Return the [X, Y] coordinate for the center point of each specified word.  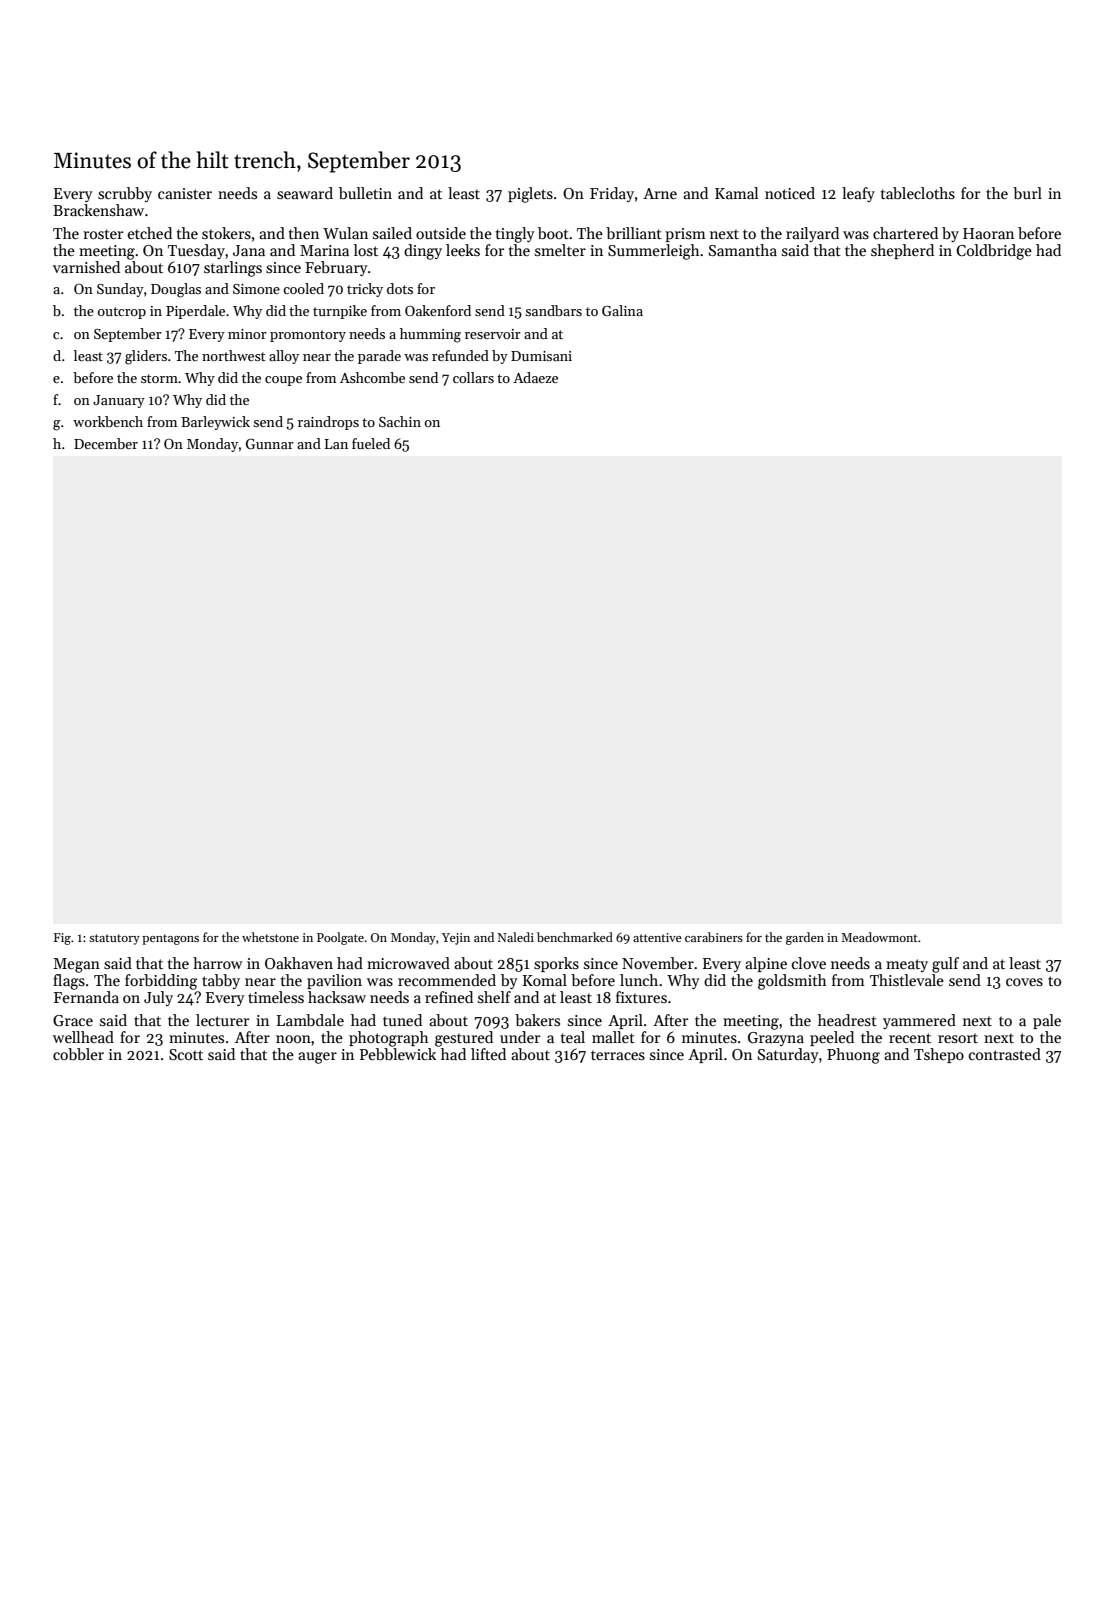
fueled [371, 443]
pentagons [170, 939]
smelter [560, 250]
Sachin [400, 421]
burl [1027, 193]
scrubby [125, 194]
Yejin [456, 939]
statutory [114, 939]
